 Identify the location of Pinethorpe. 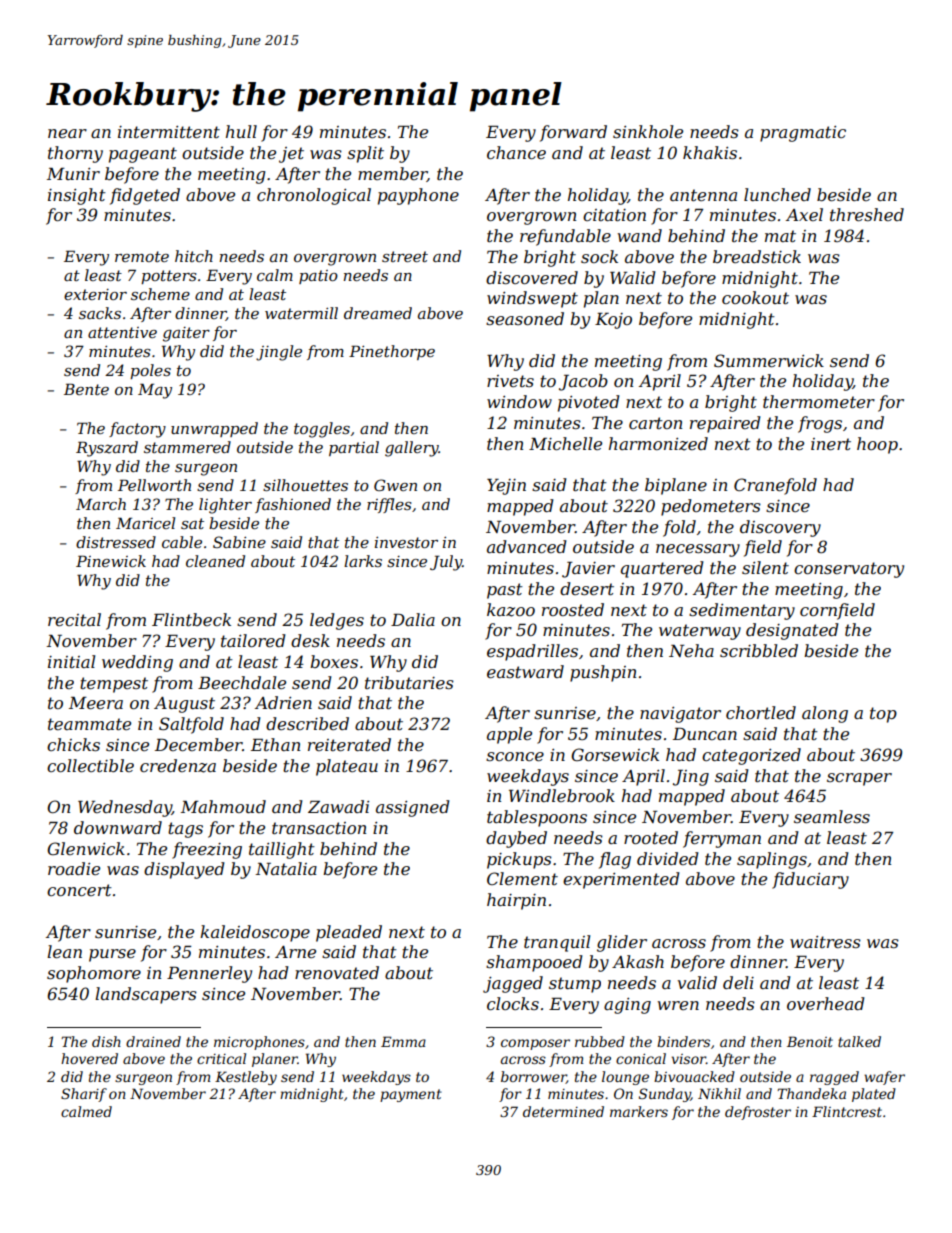
(392, 352).
